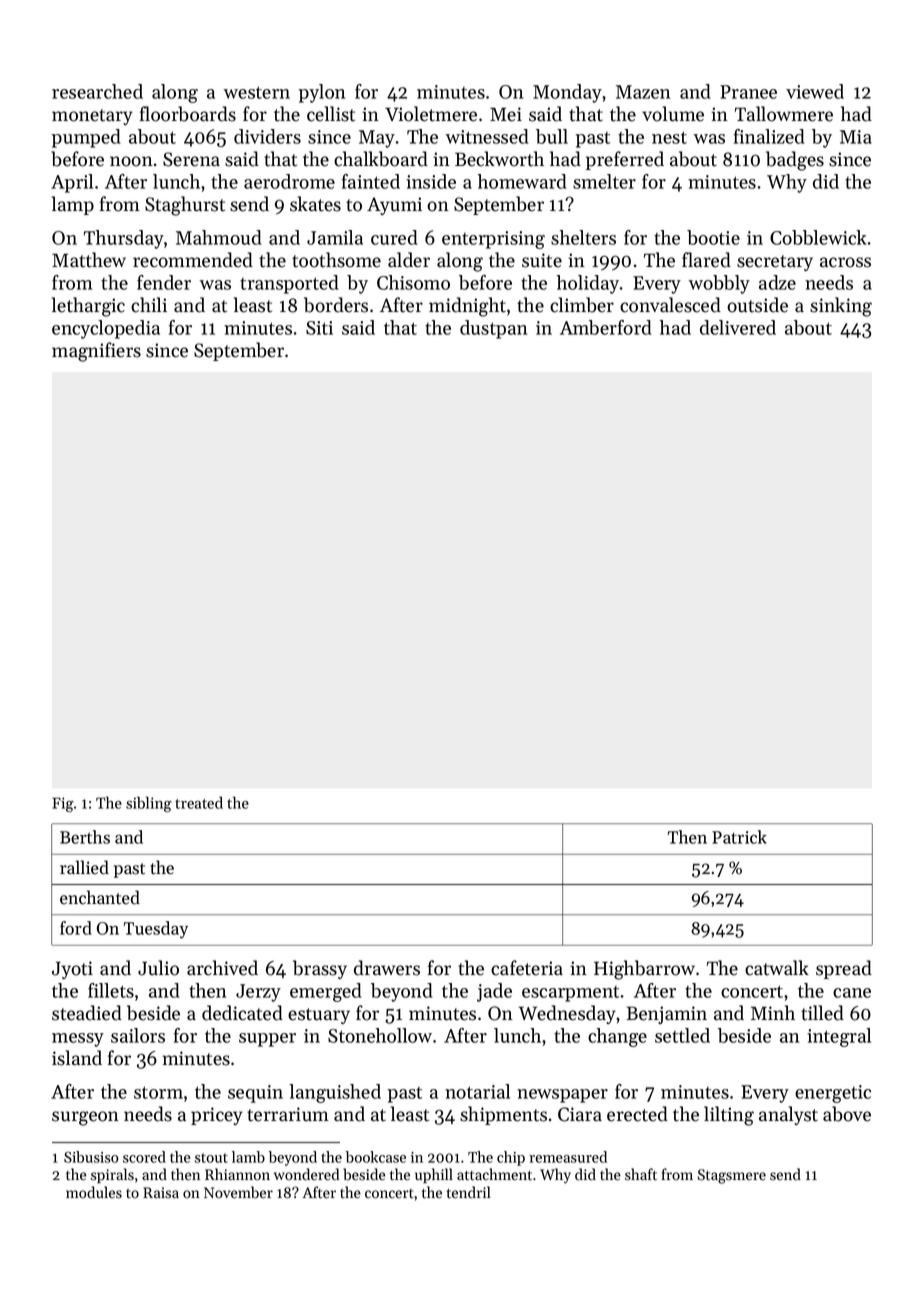 This page has height=1308, width=924. Describe the element at coordinates (97, 91) in the page. I see `researched` at that location.
